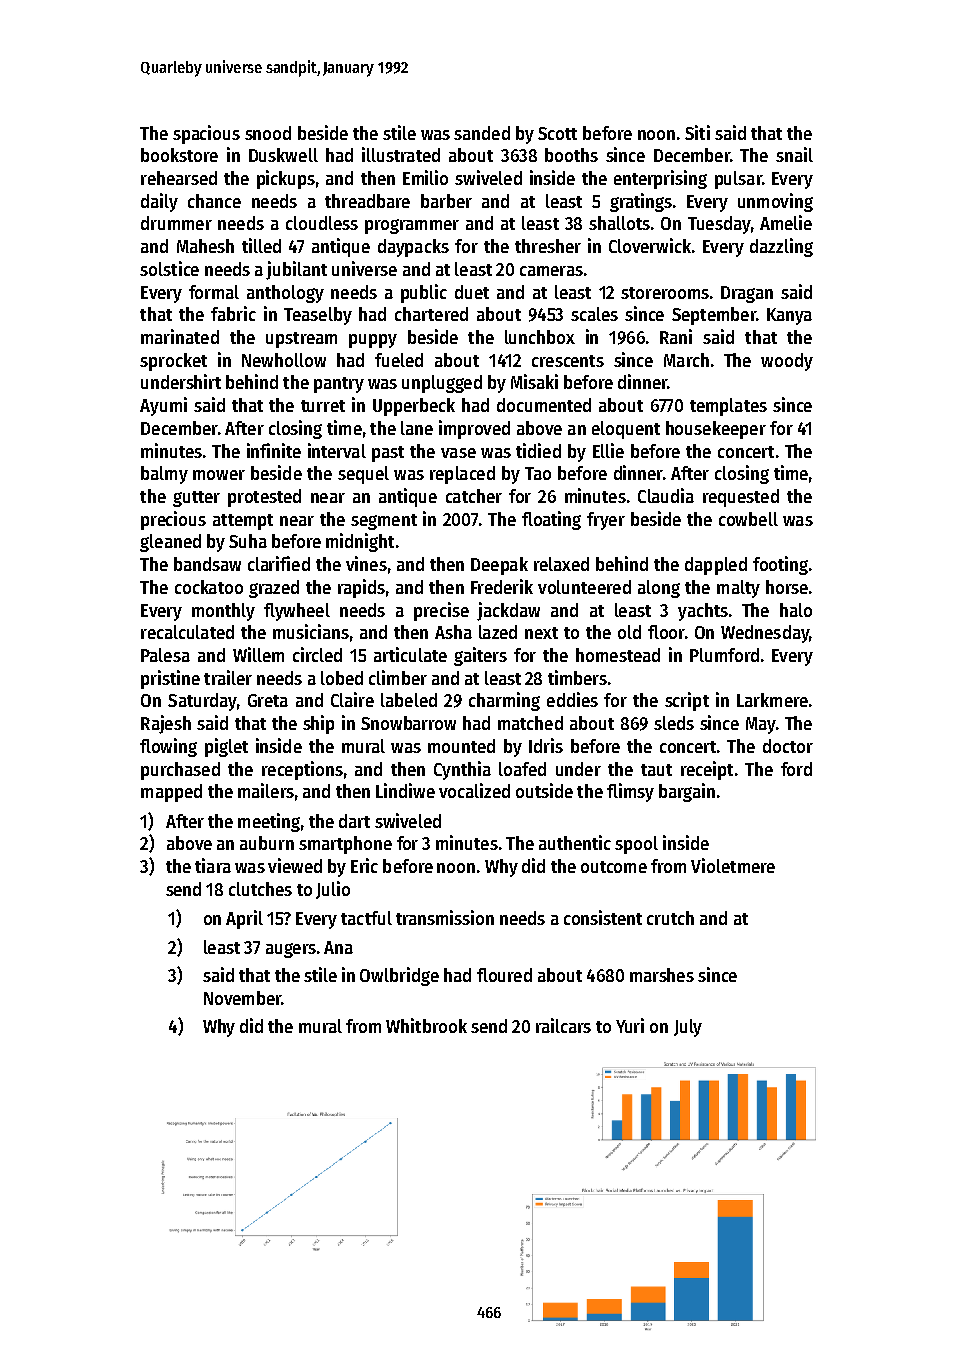 This screenshot has height=1353, width=953. I want to click on formal, so click(214, 292).
